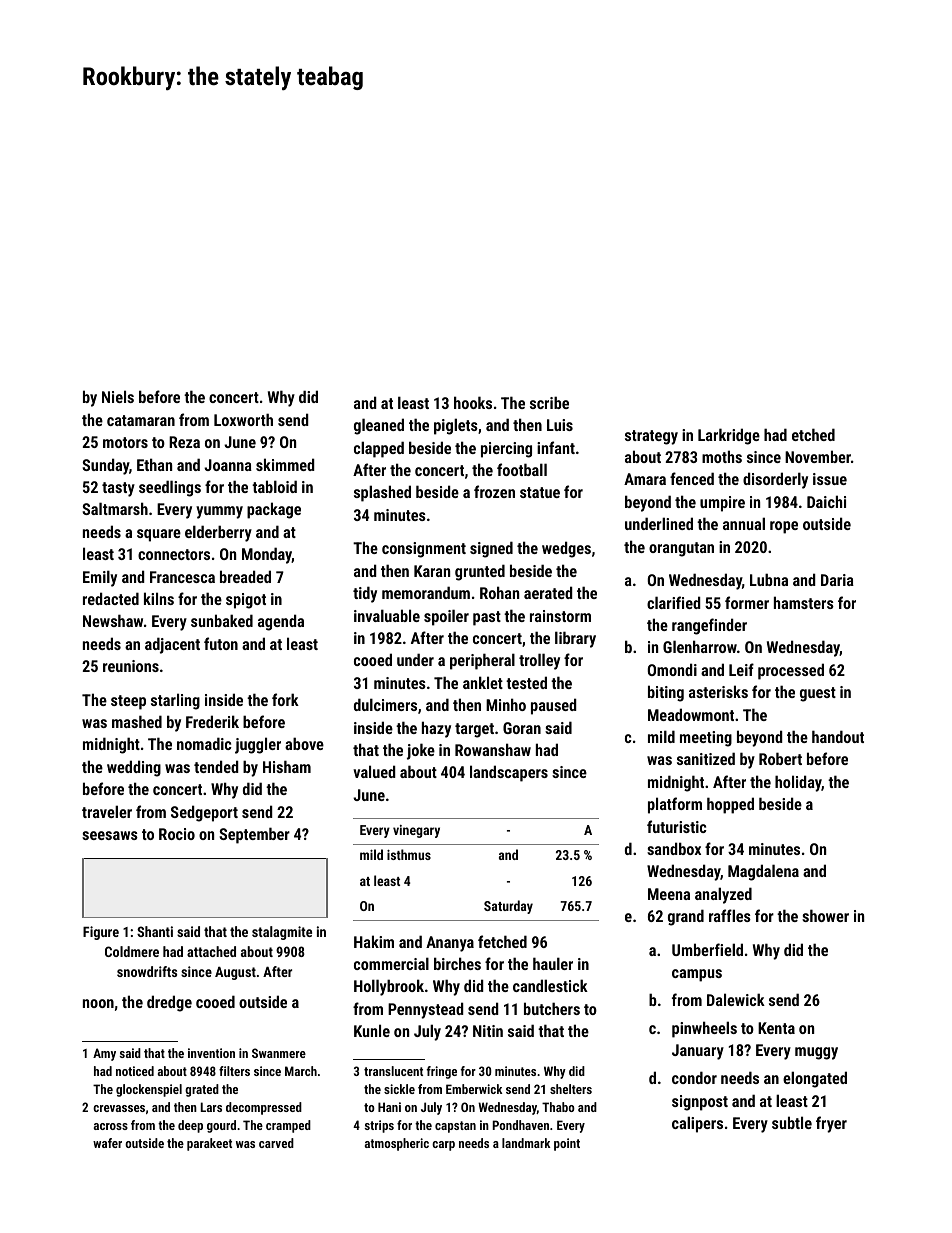 The height and width of the screenshot is (1233, 952). Describe the element at coordinates (409, 854) in the screenshot. I see `isthmus` at that location.
